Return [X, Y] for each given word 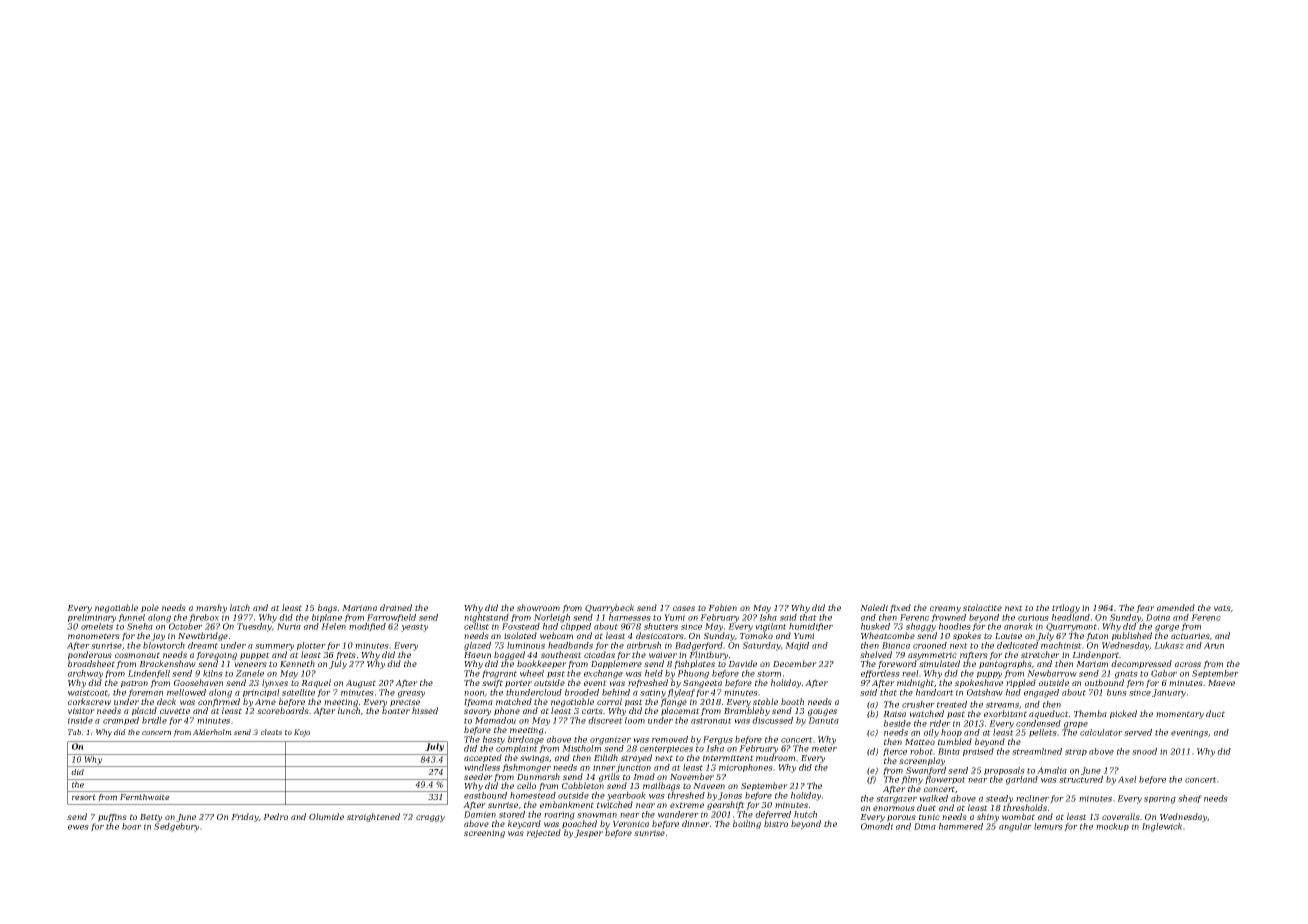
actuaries [1190, 636]
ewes [78, 827]
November [692, 776]
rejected [544, 833]
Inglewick [1162, 827]
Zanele [250, 673]
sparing [1160, 799]
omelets [97, 626]
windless [482, 767]
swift [492, 683]
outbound [1104, 682]
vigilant [771, 627]
